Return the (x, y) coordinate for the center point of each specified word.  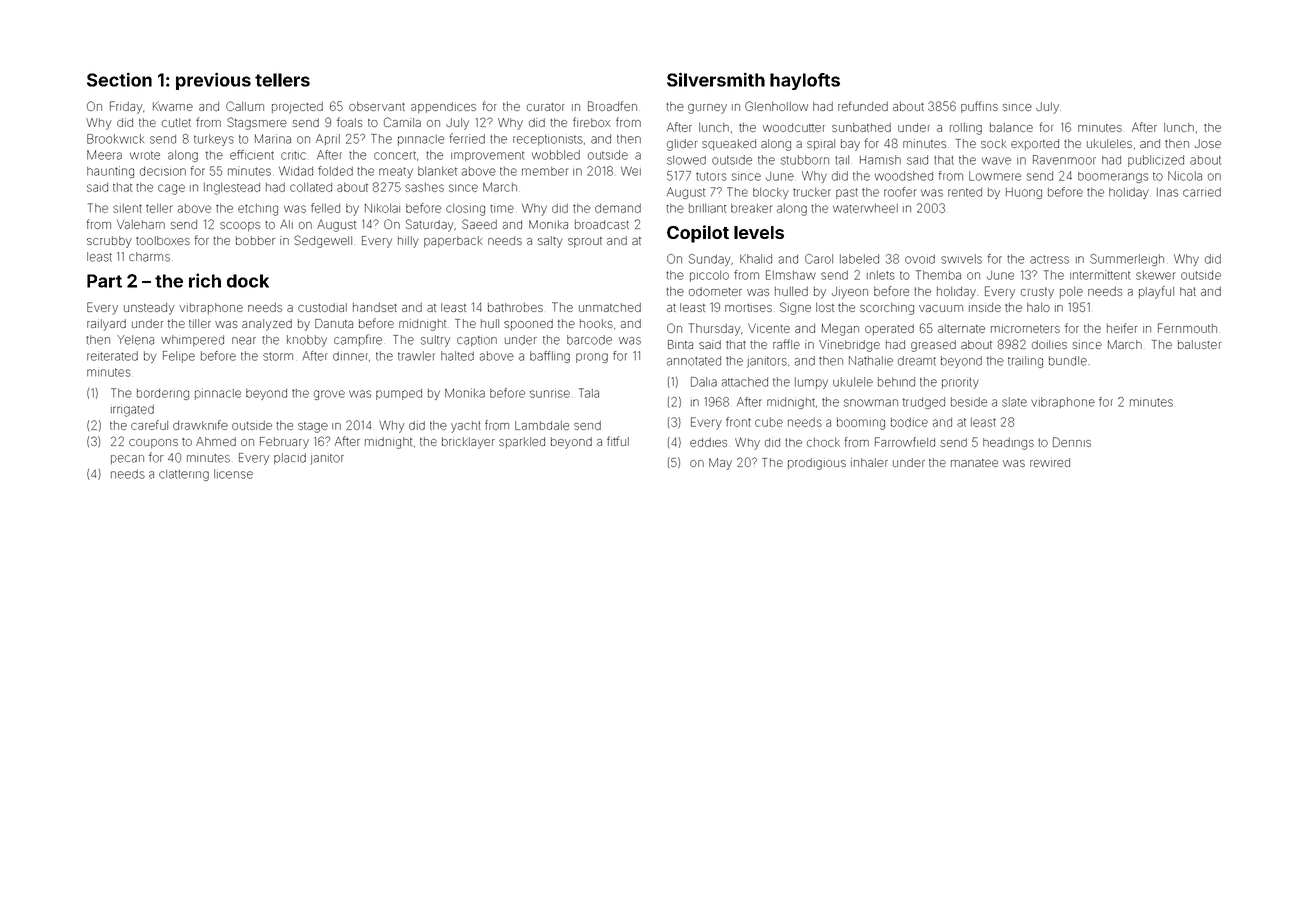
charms (149, 257)
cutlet (176, 122)
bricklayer (468, 443)
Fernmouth (1187, 328)
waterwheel (865, 208)
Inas (1167, 192)
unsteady (149, 309)
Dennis (1072, 442)
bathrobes (515, 307)
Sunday (709, 260)
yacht (466, 427)
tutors (711, 176)
